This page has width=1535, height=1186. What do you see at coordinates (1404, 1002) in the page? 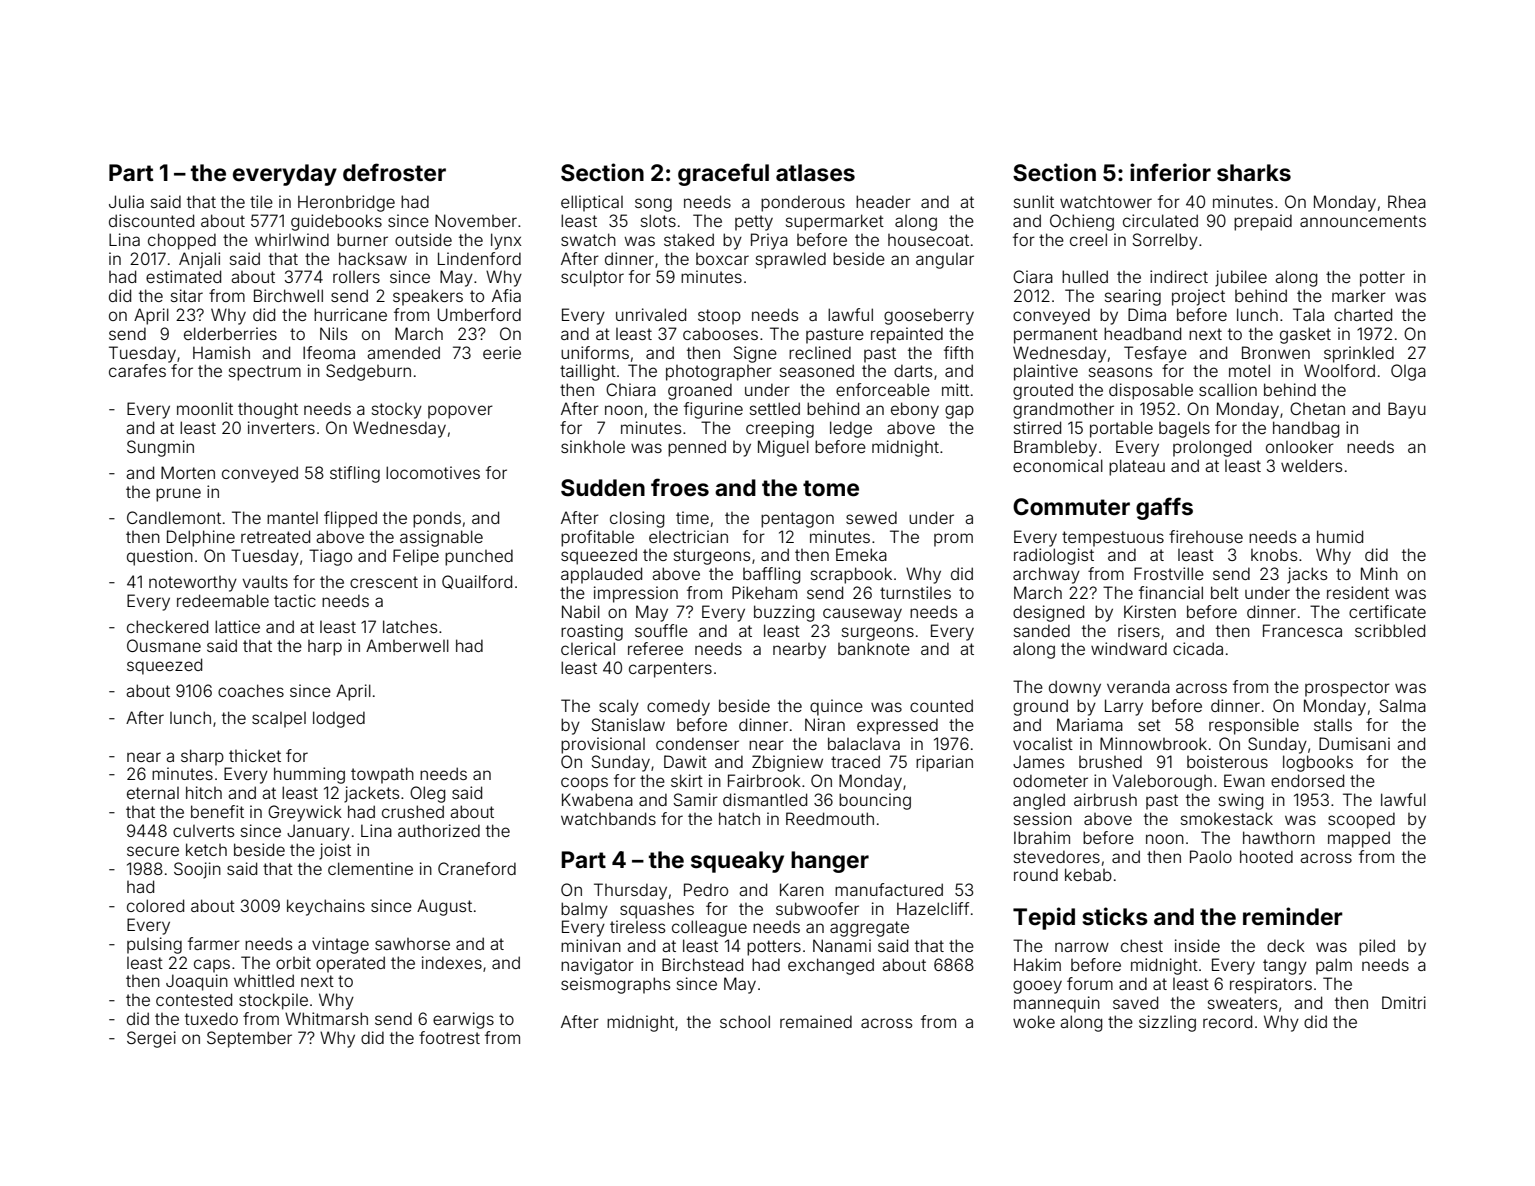
I see `Dmitri` at bounding box center [1404, 1002].
